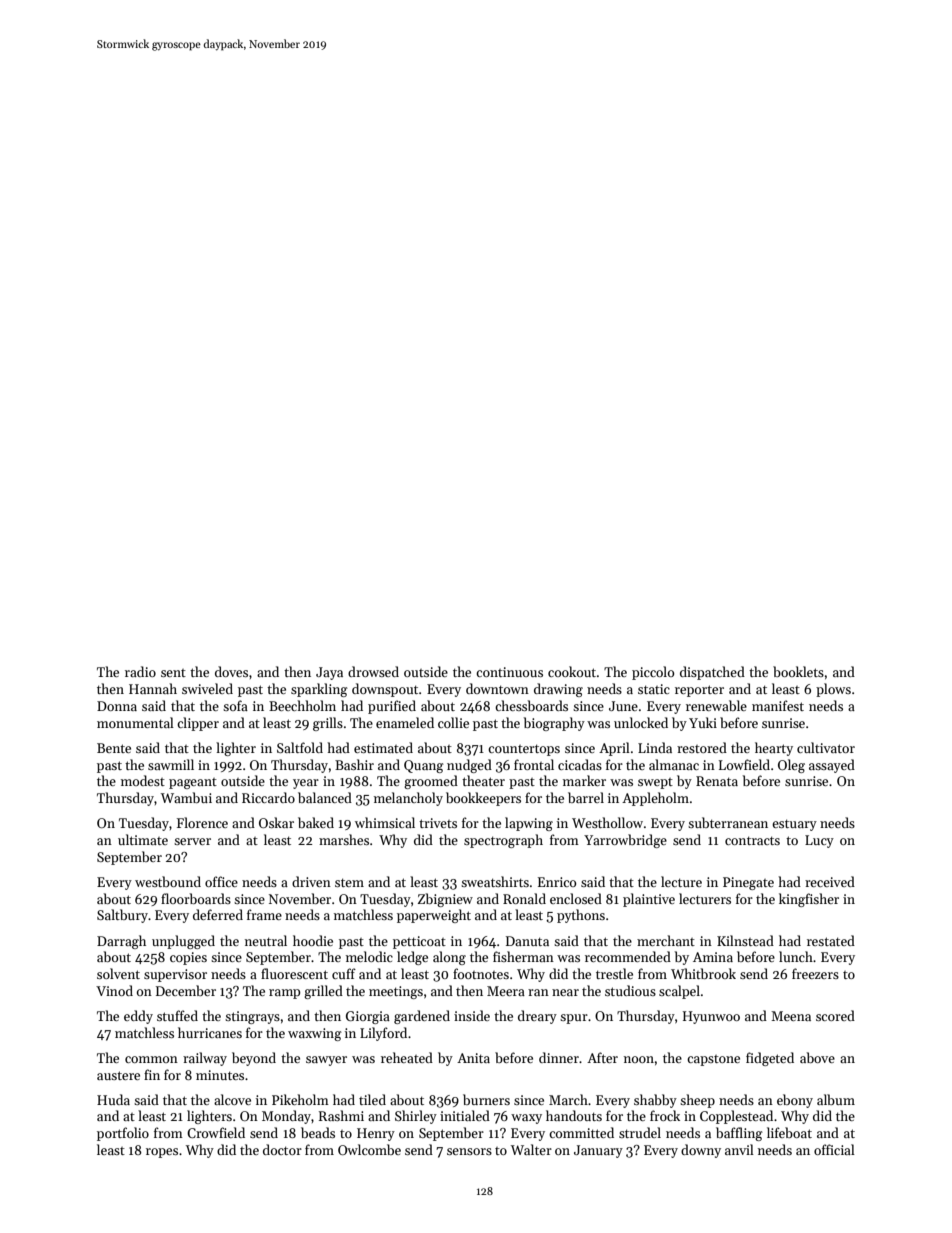  I want to click on downtown, so click(497, 688).
